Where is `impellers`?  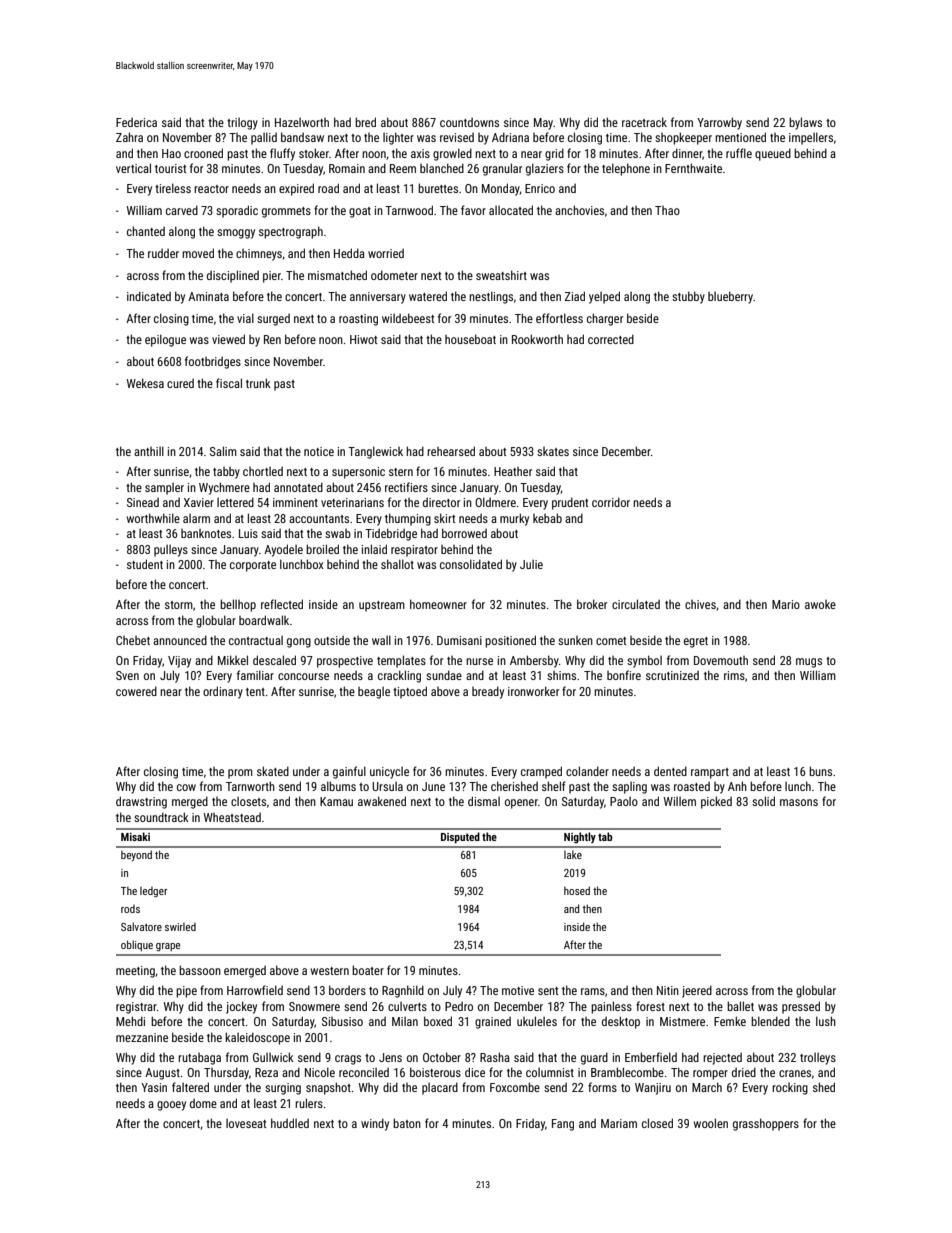 impellers is located at coordinates (811, 138).
